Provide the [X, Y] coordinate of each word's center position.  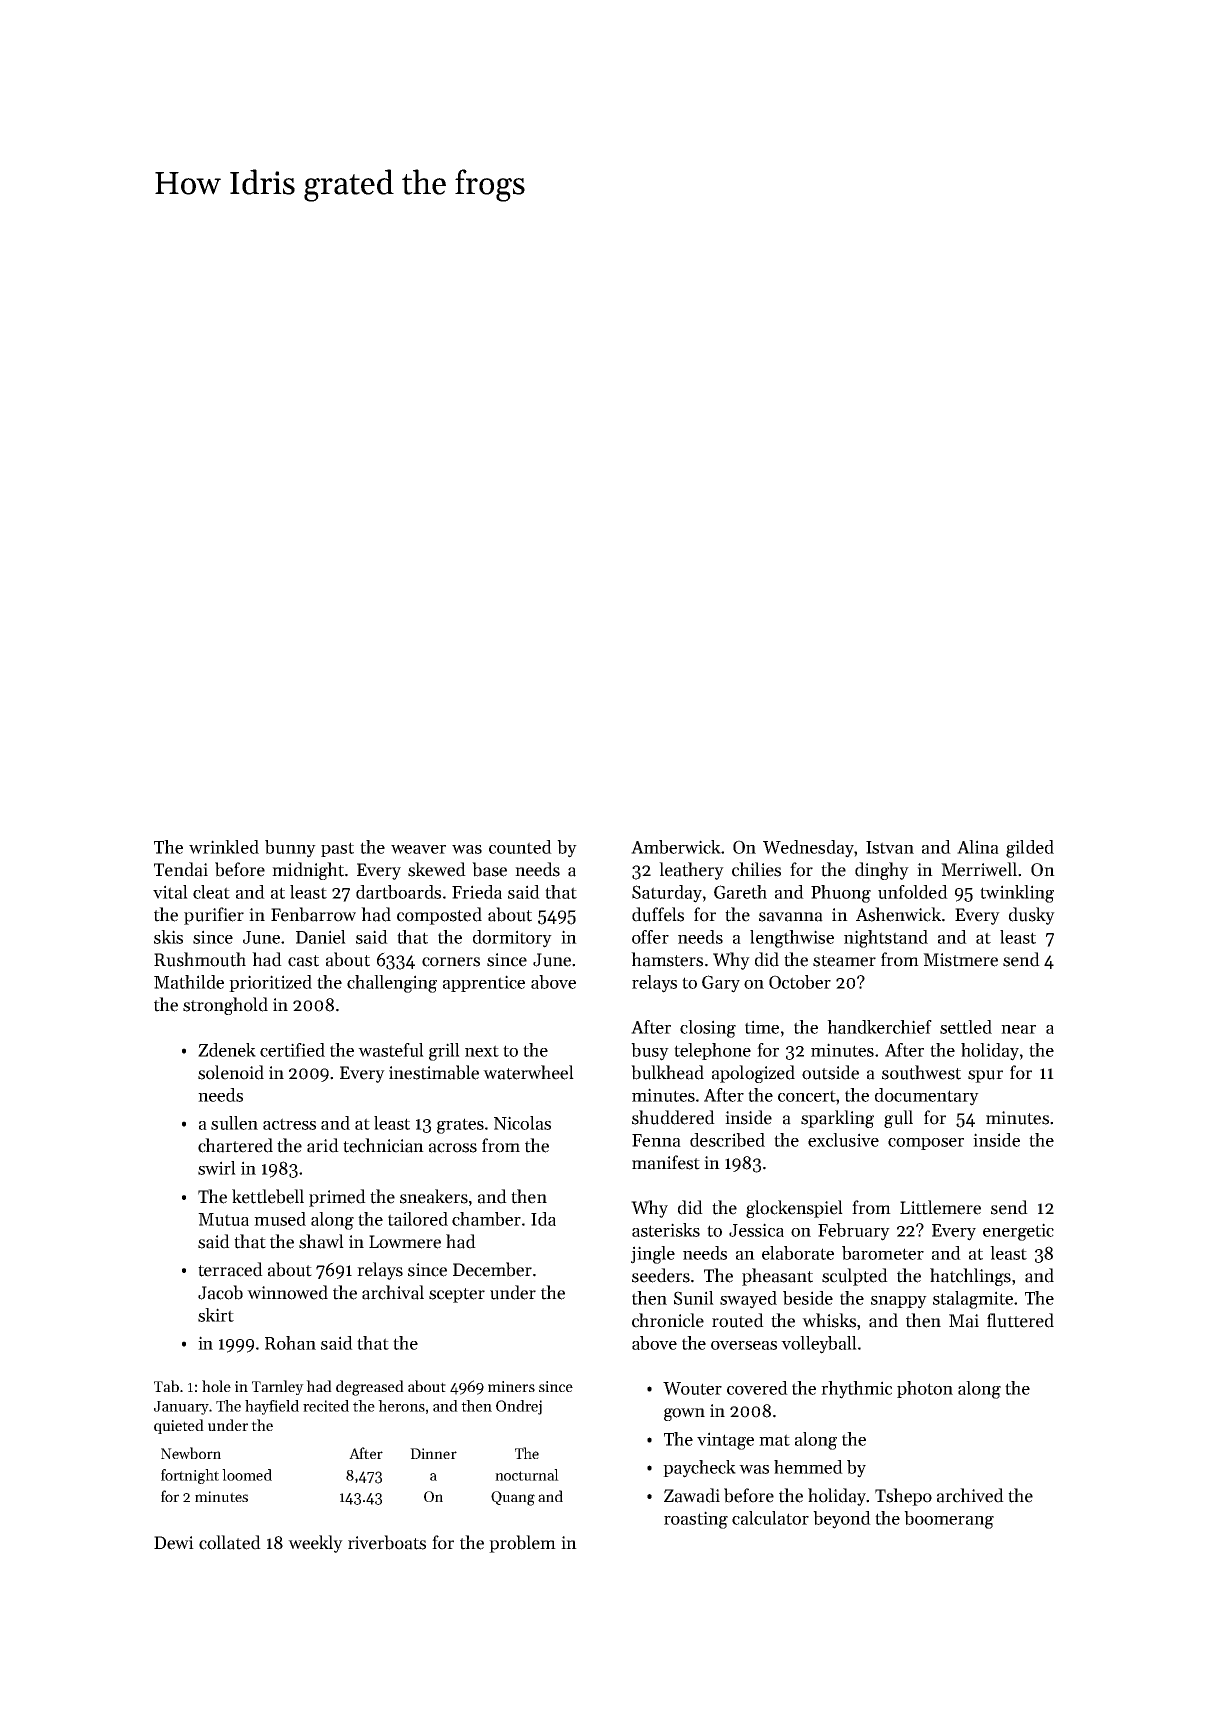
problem [522, 1544]
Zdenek [227, 1050]
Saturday [667, 894]
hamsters [667, 959]
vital [170, 892]
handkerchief [879, 1027]
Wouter [692, 1388]
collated [230, 1542]
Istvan [890, 847]
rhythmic [856, 1390]
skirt [216, 1315]
